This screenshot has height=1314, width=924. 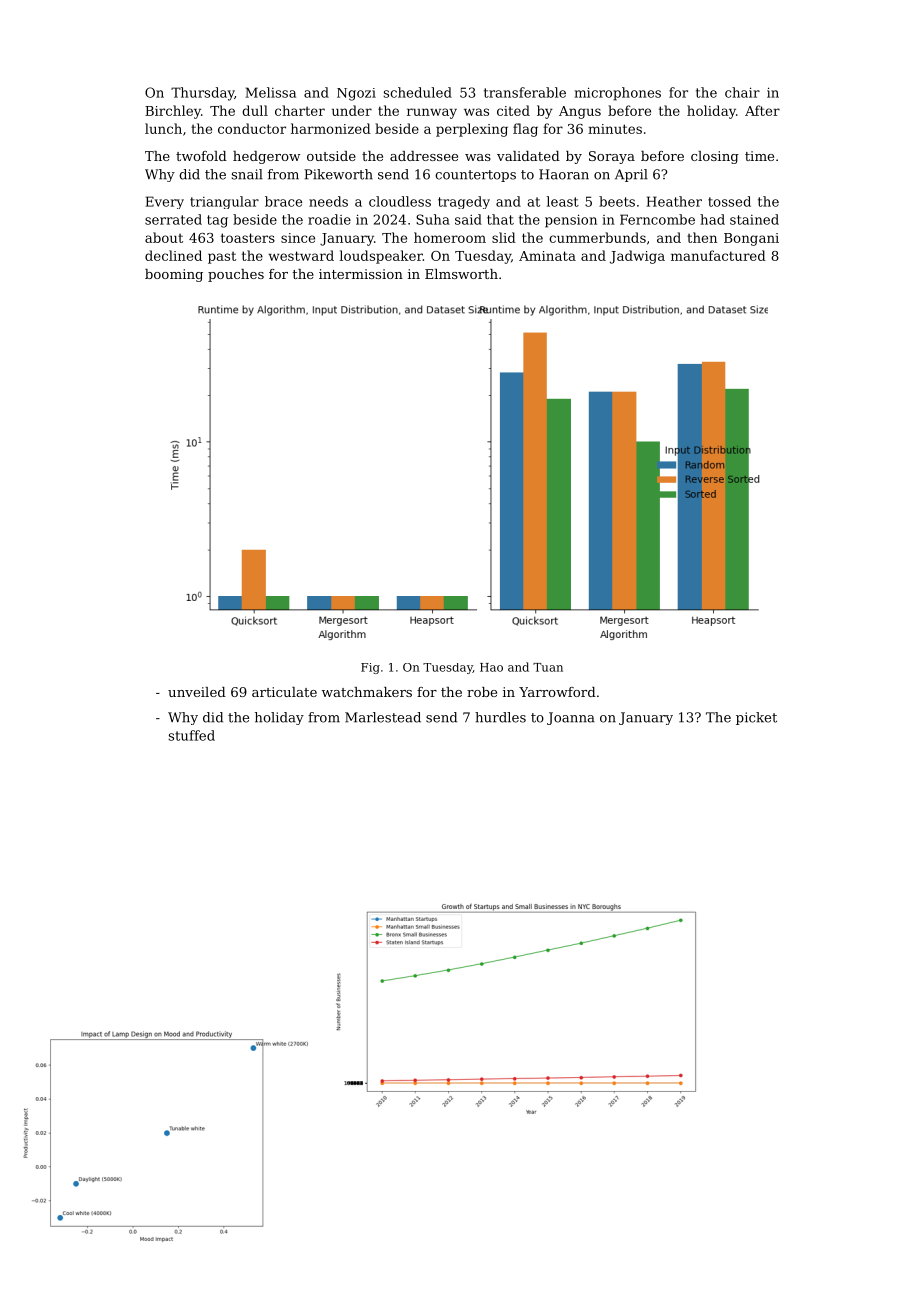 I want to click on robe, so click(x=482, y=692).
